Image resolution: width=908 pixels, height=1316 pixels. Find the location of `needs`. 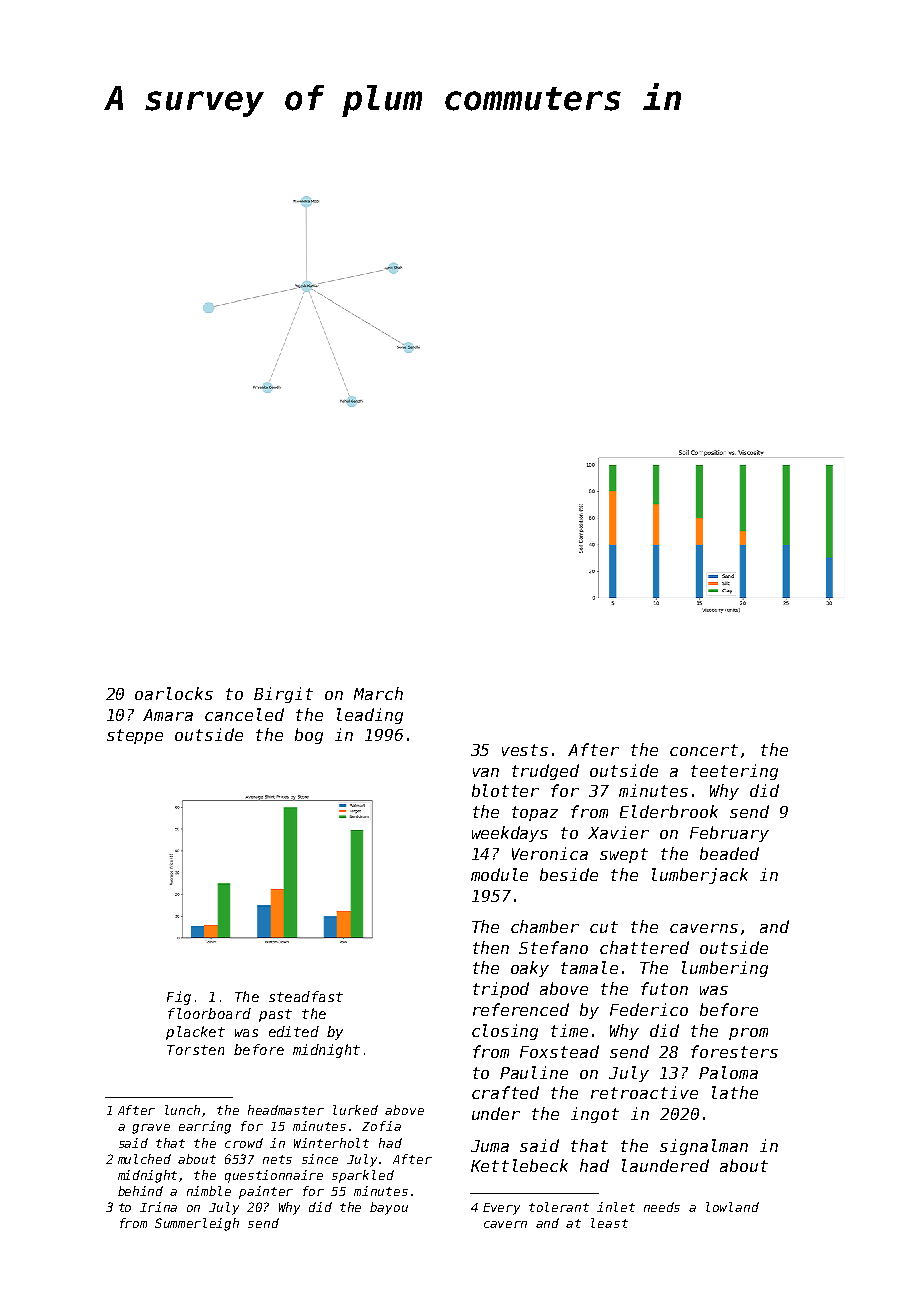

needs is located at coordinates (662, 1207).
